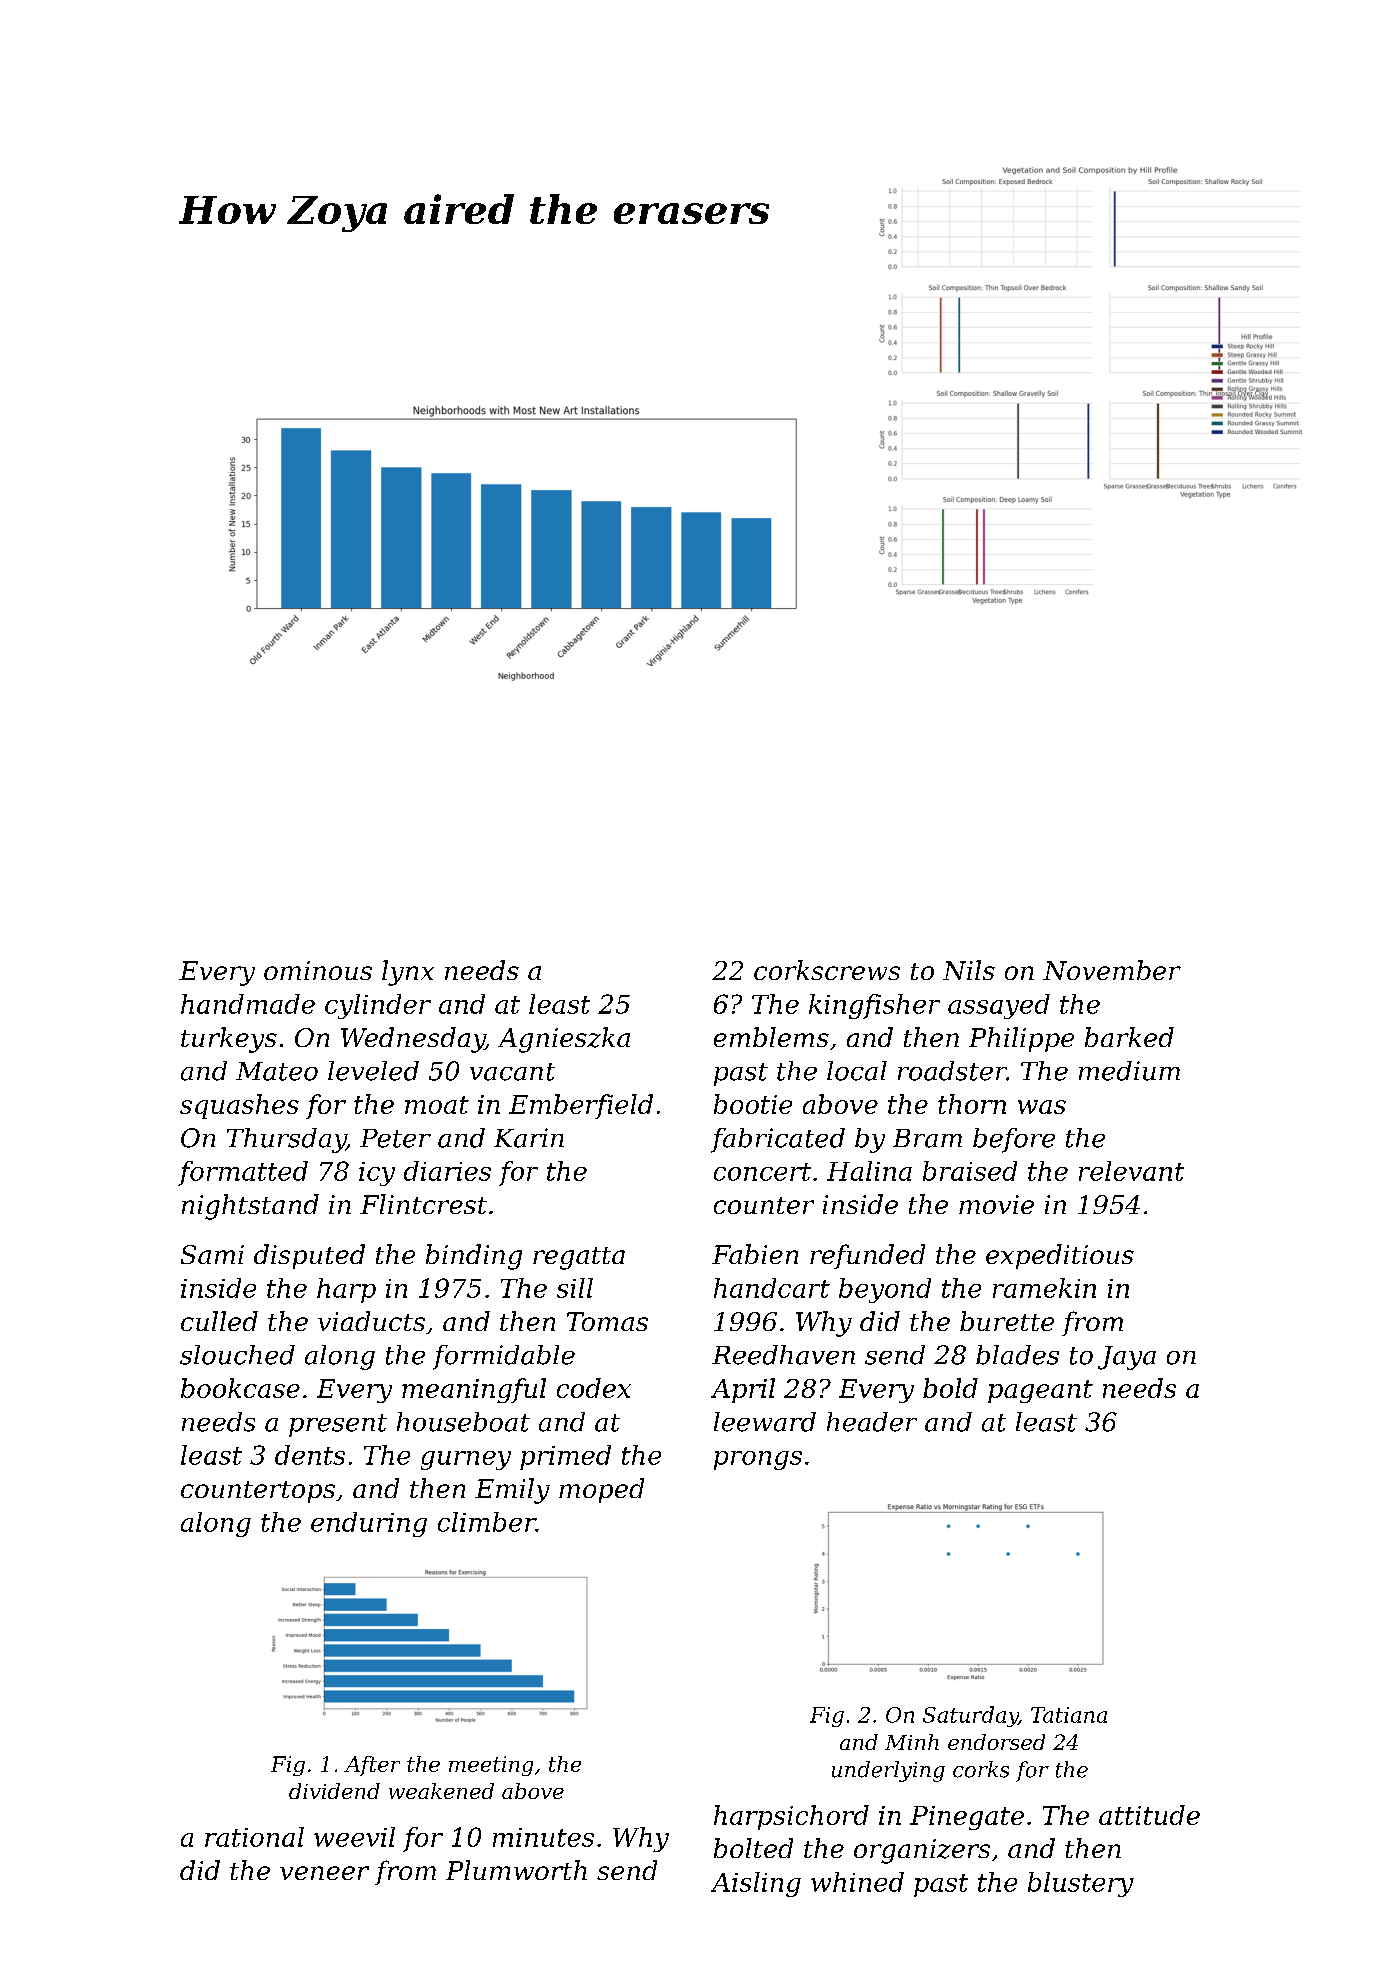 This page has width=1386, height=1969. Describe the element at coordinates (408, 973) in the page. I see `lynx` at that location.
